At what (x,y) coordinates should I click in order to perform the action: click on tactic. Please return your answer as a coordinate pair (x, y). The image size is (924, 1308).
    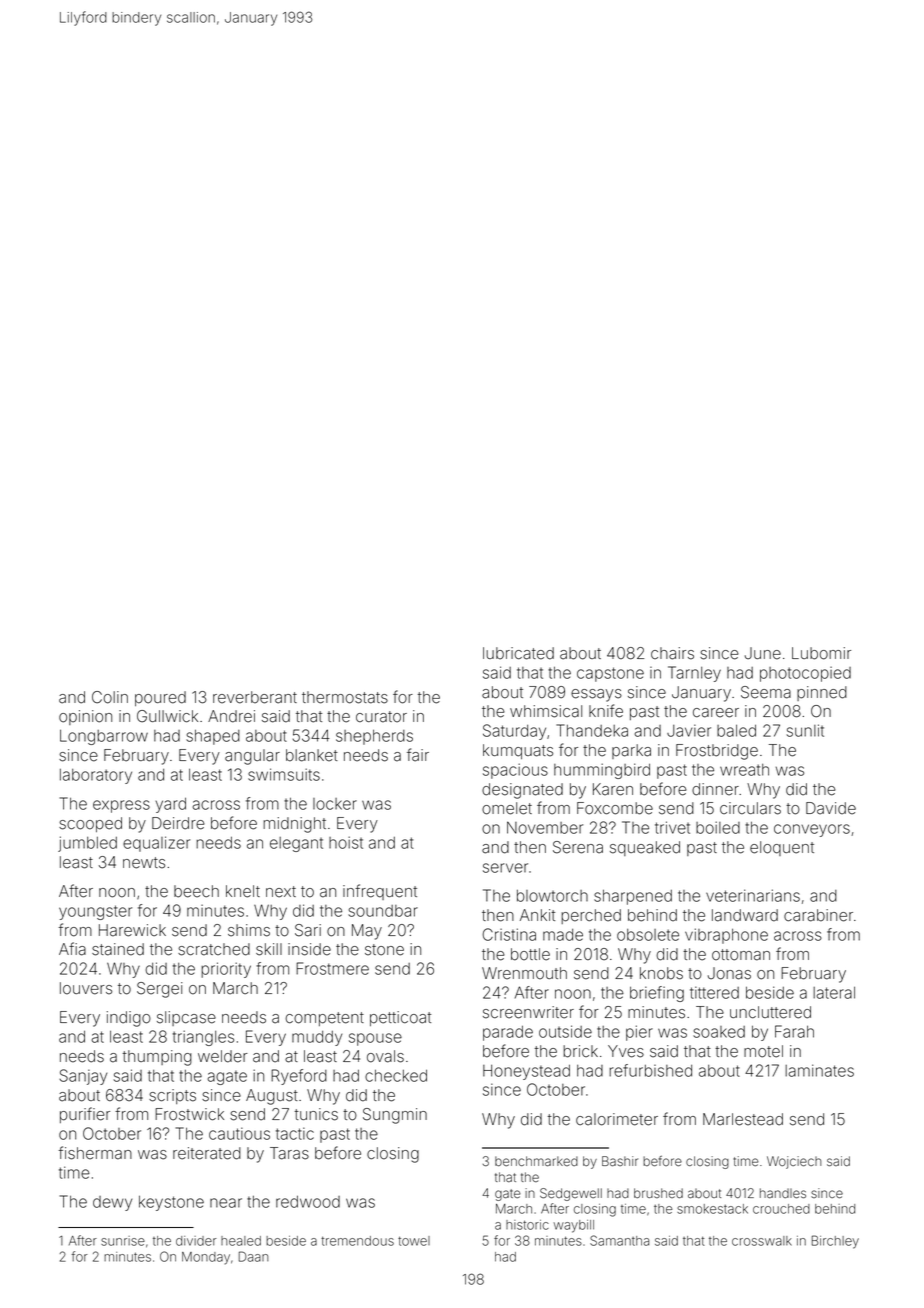
    Looking at the image, I should click on (295, 1133).
